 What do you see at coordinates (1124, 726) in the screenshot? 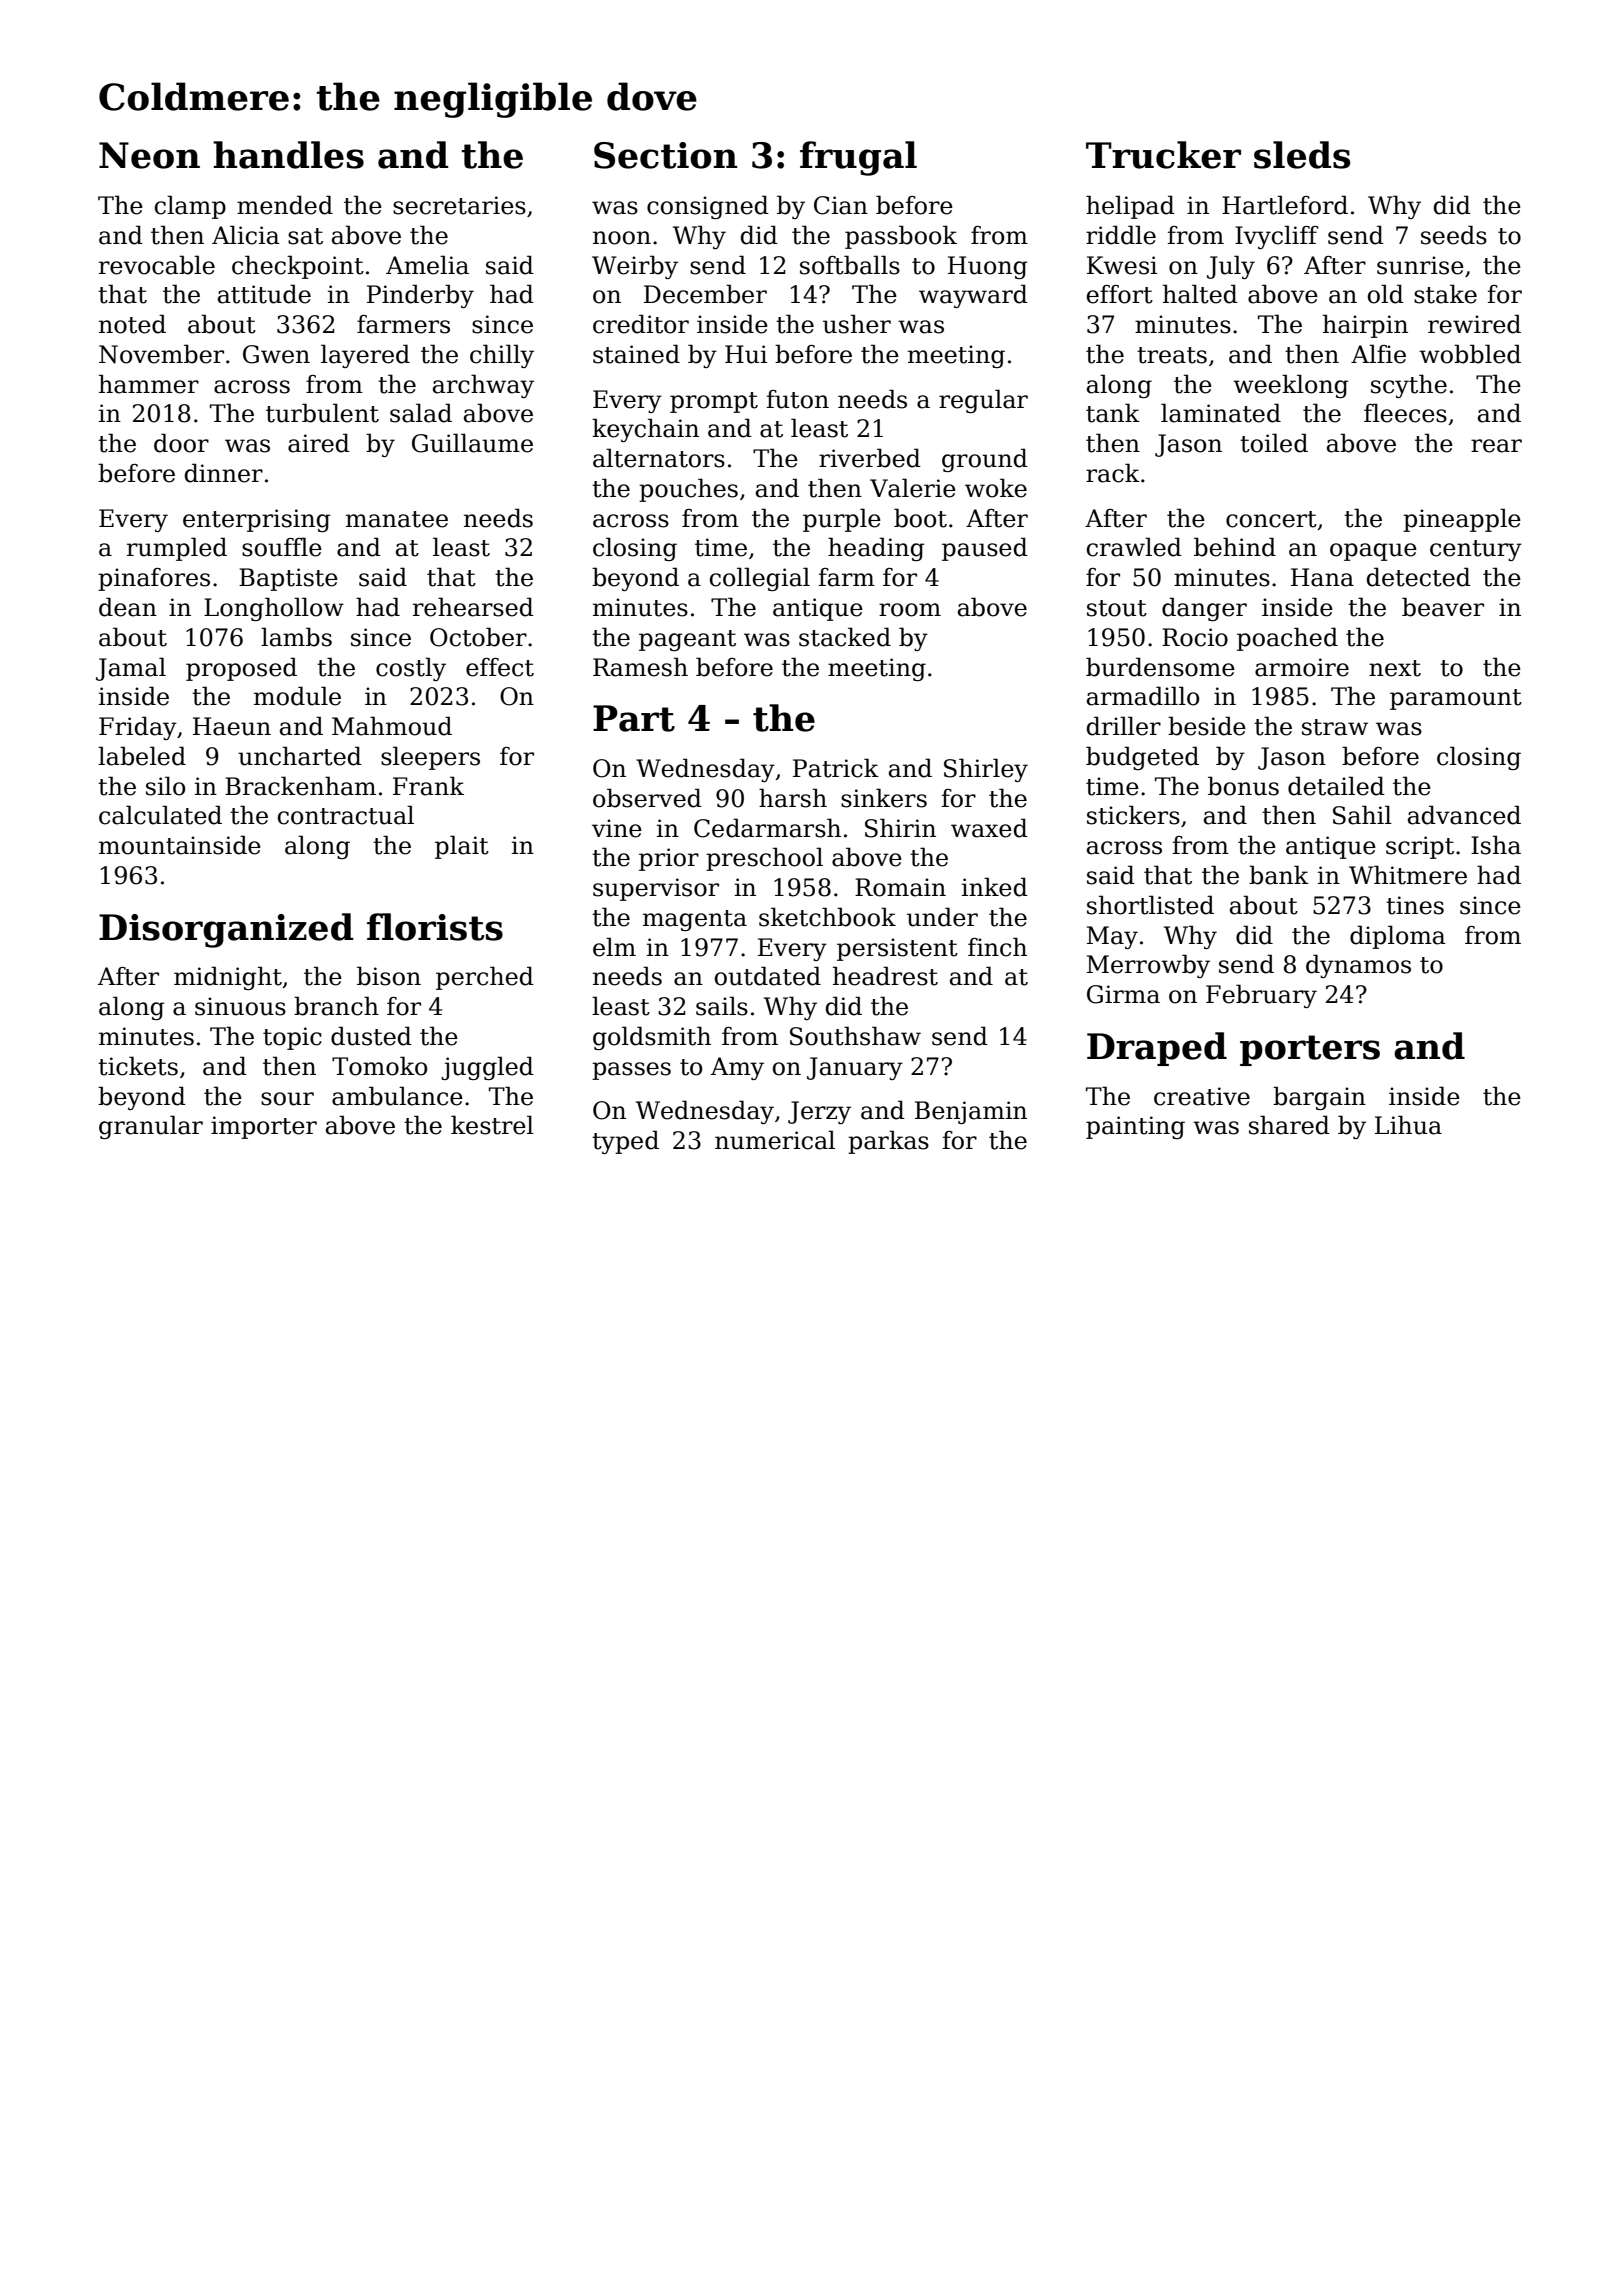
I see `driller` at bounding box center [1124, 726].
